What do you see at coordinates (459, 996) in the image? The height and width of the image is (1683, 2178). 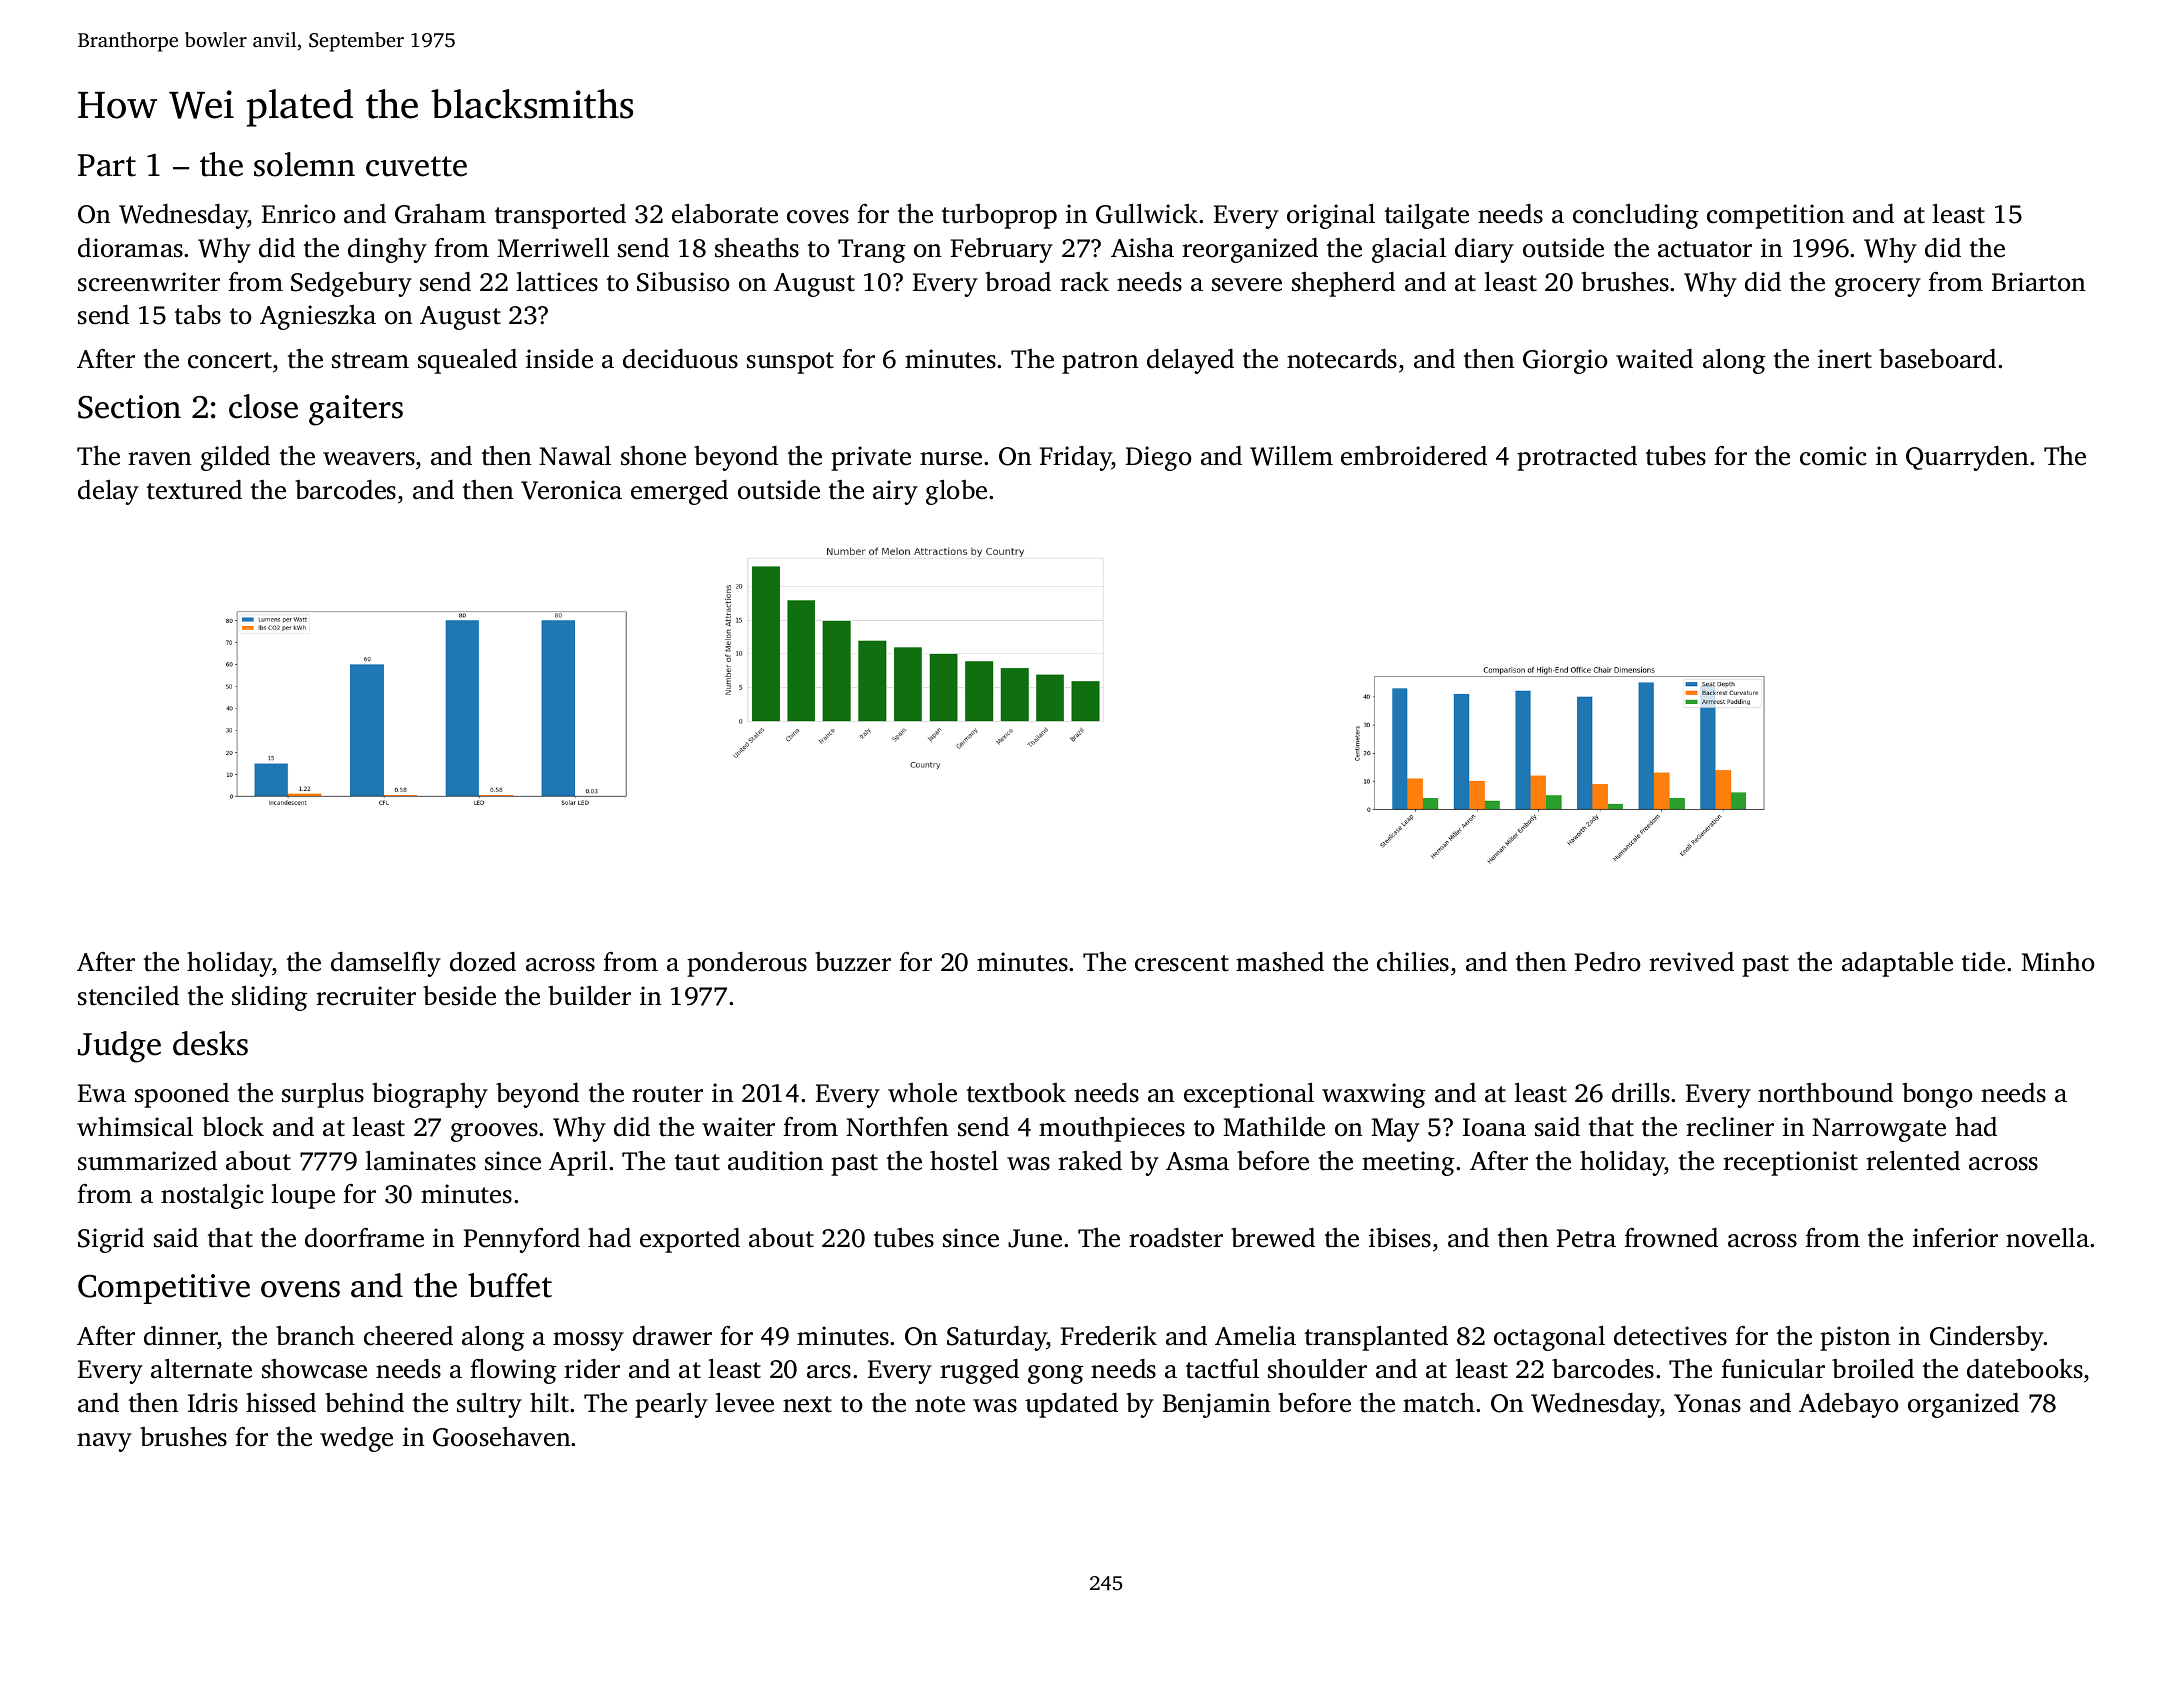 I see `beside` at bounding box center [459, 996].
